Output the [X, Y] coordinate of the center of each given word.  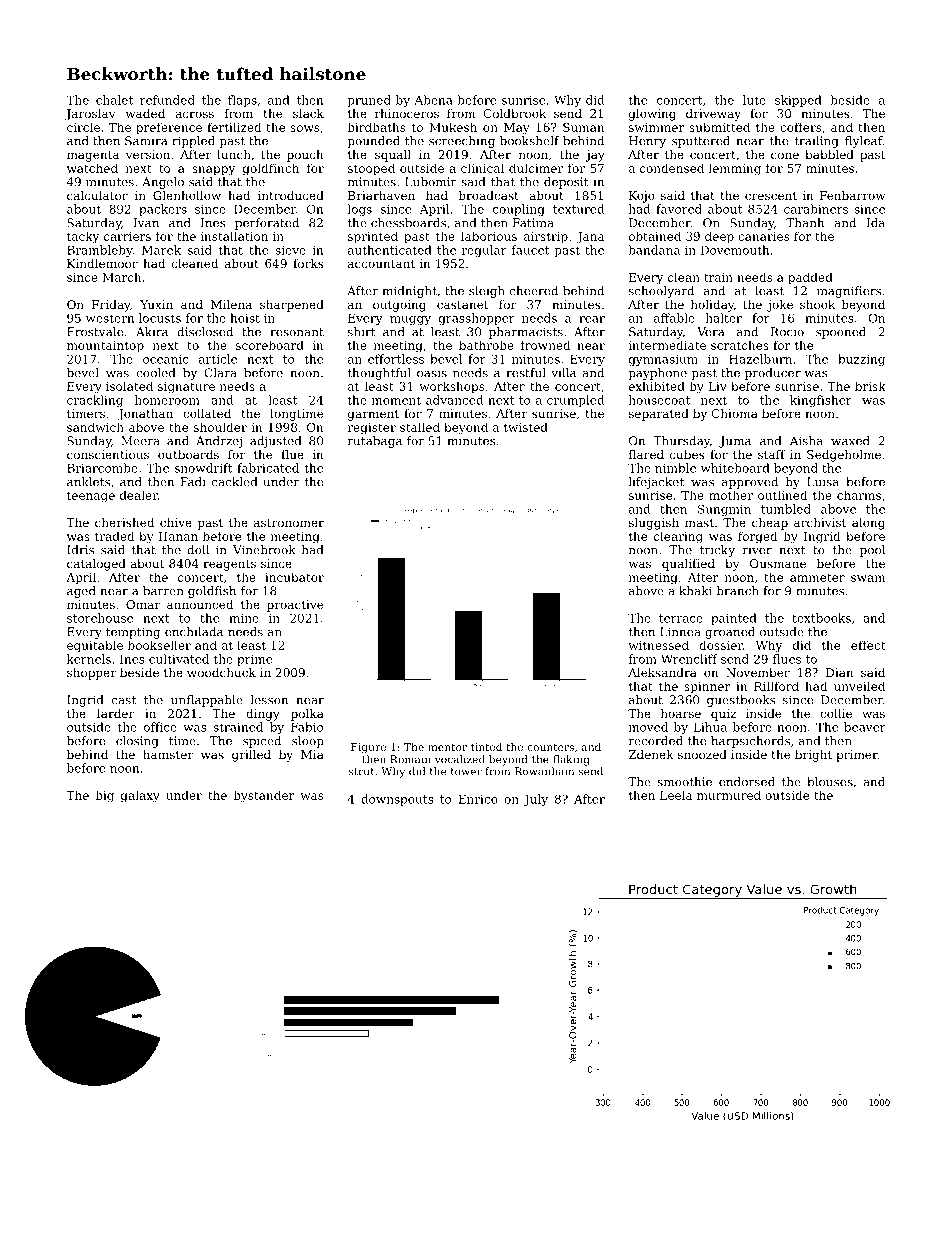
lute [754, 100]
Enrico [478, 799]
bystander [264, 796]
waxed [850, 441]
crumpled [575, 401]
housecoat [659, 400]
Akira [152, 332]
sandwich [95, 427]
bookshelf [529, 141]
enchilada [194, 632]
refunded [167, 100]
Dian [840, 672]
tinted [486, 747]
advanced [454, 400]
